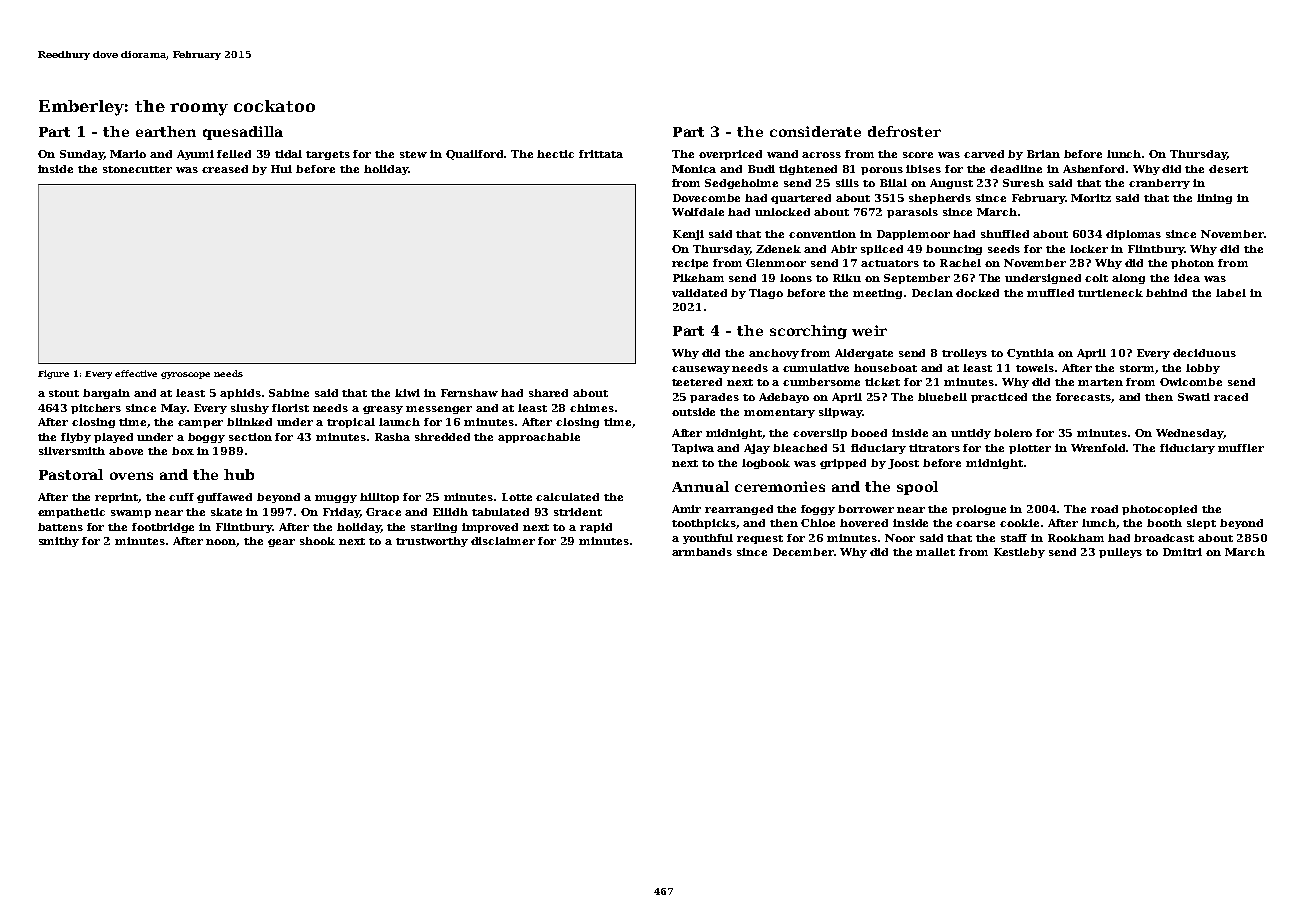  Describe the element at coordinates (688, 235) in the image. I see `Kenji` at that location.
